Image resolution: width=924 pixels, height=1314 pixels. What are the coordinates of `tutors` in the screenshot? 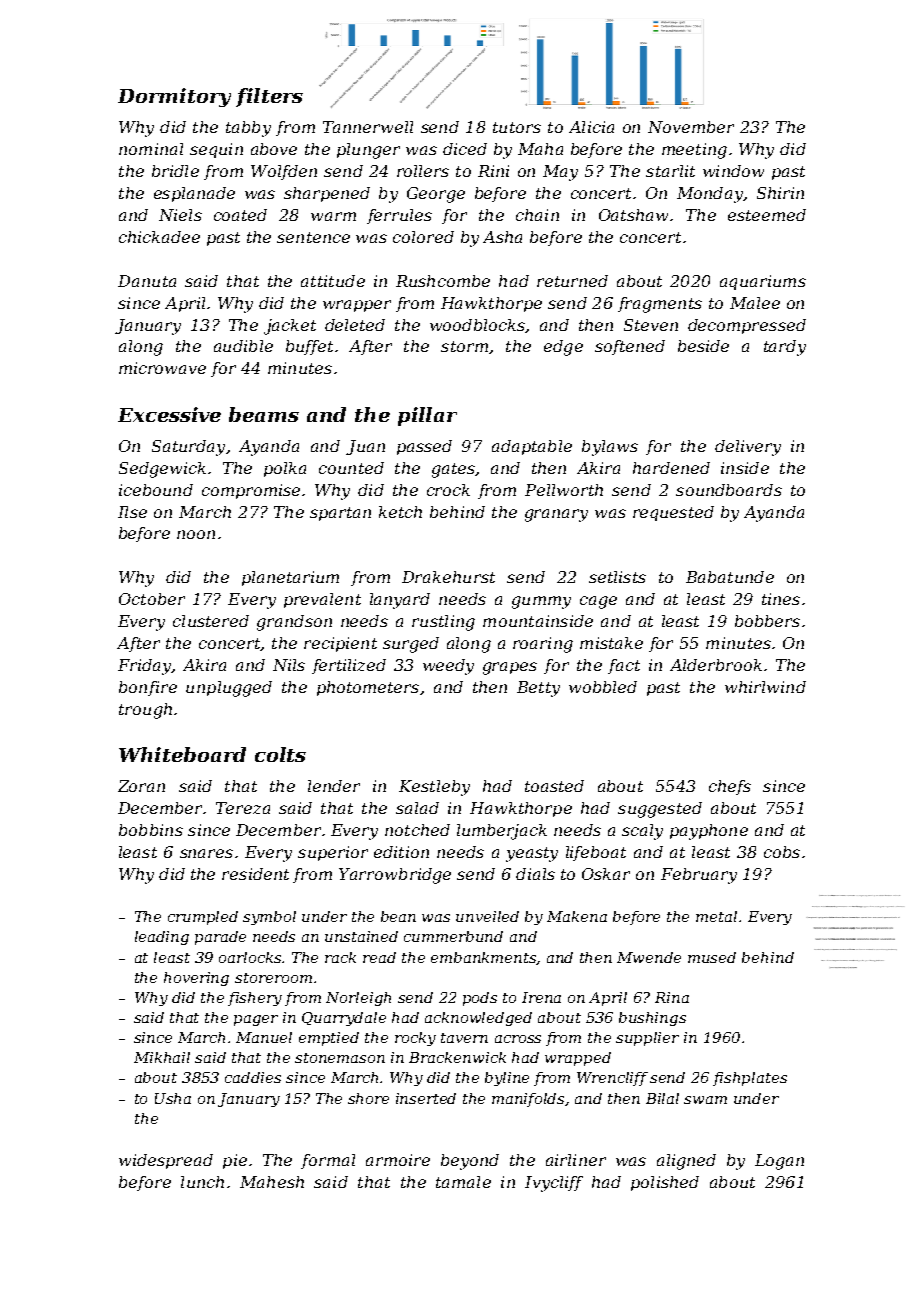 It's located at (517, 127).
